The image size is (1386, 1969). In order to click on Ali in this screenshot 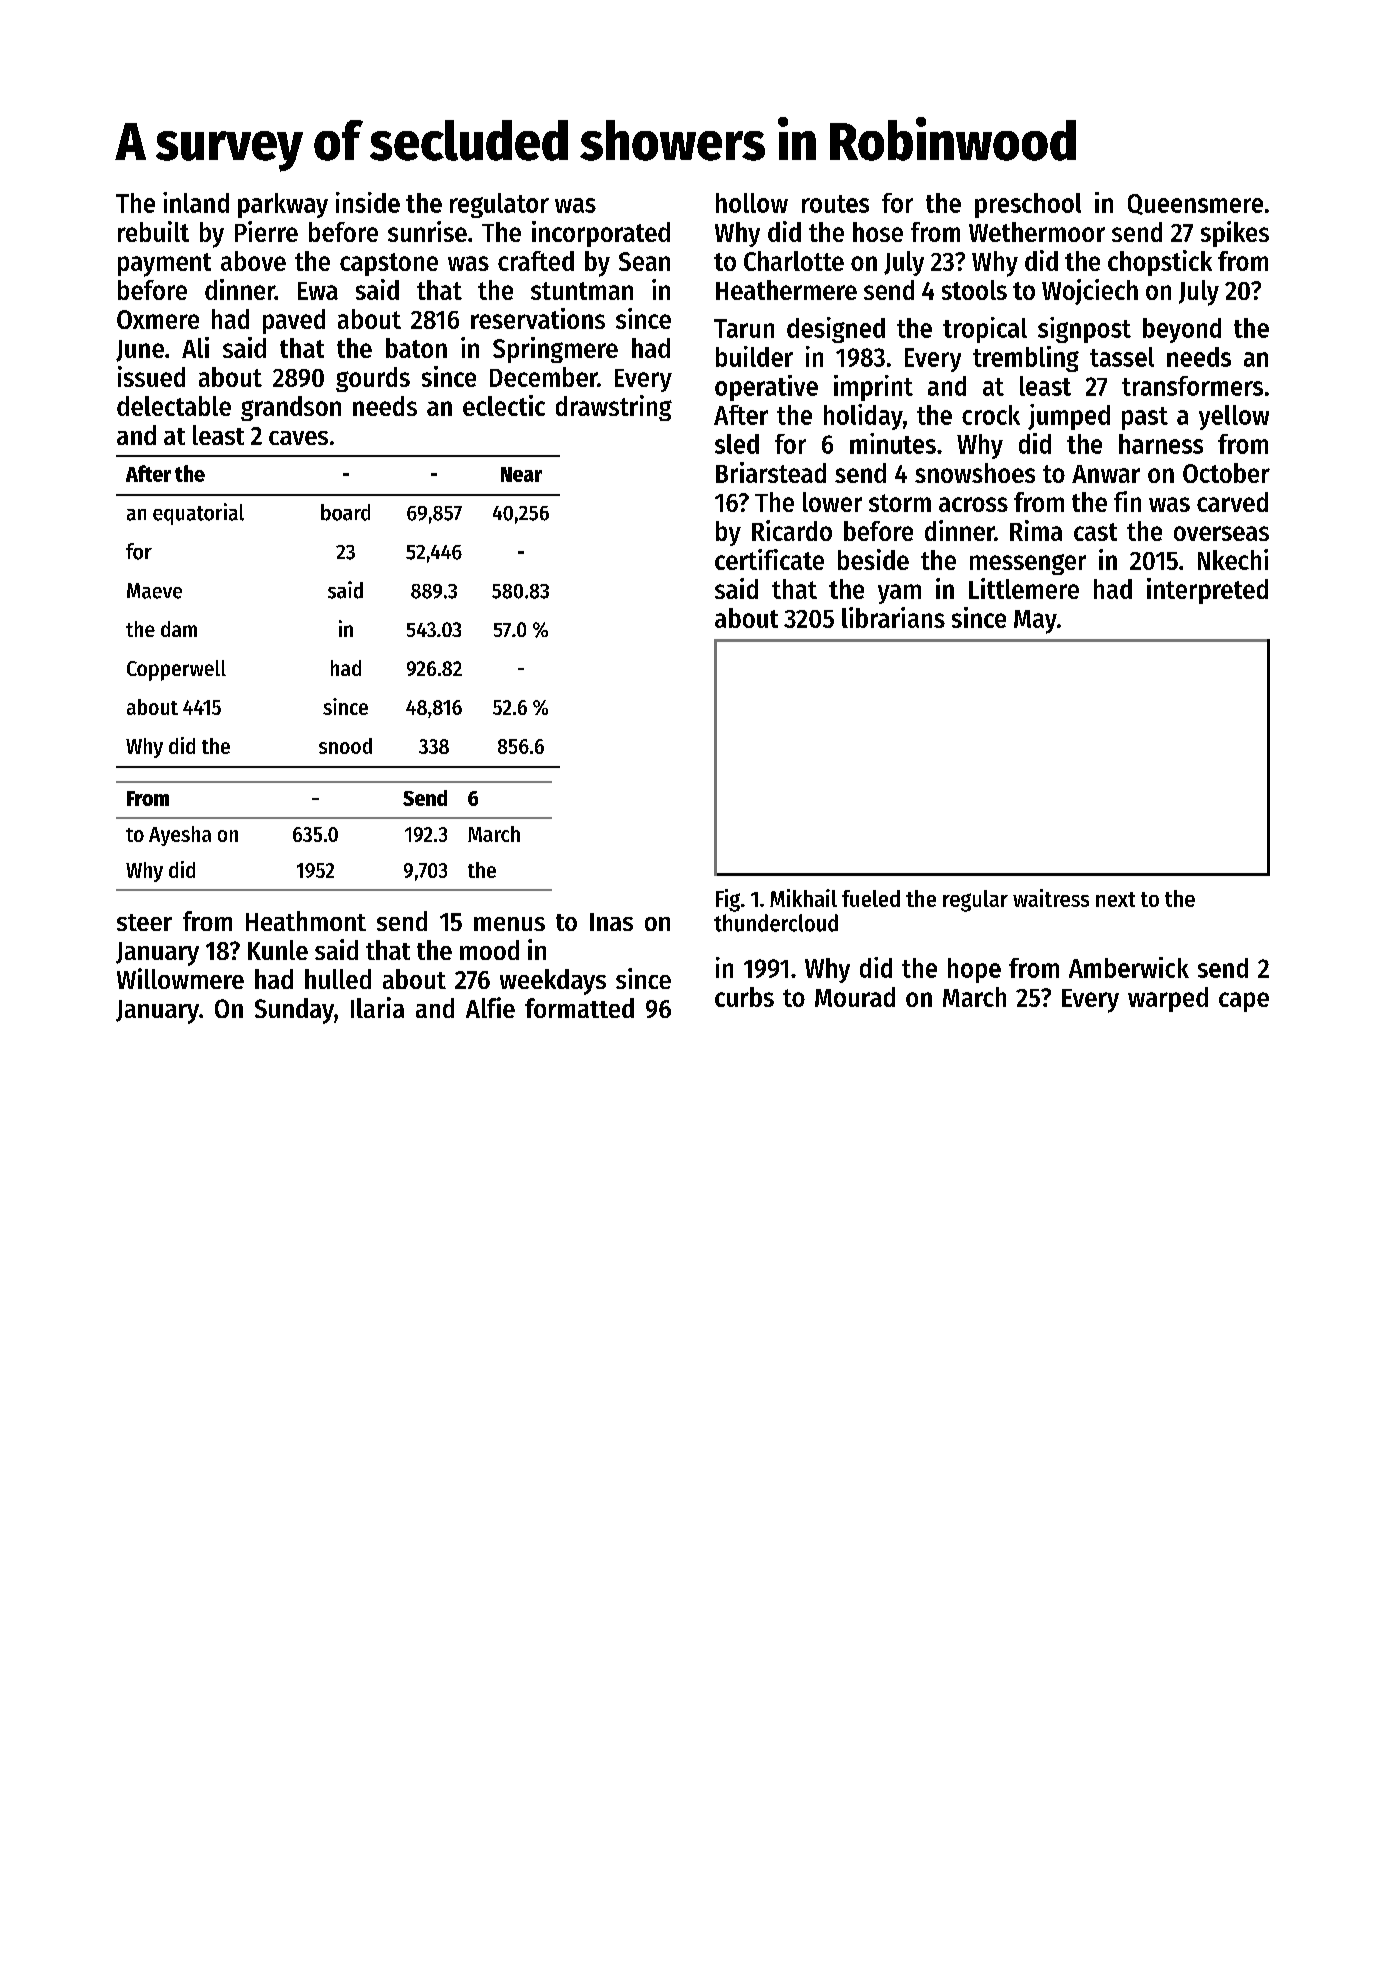, I will do `click(195, 347)`.
